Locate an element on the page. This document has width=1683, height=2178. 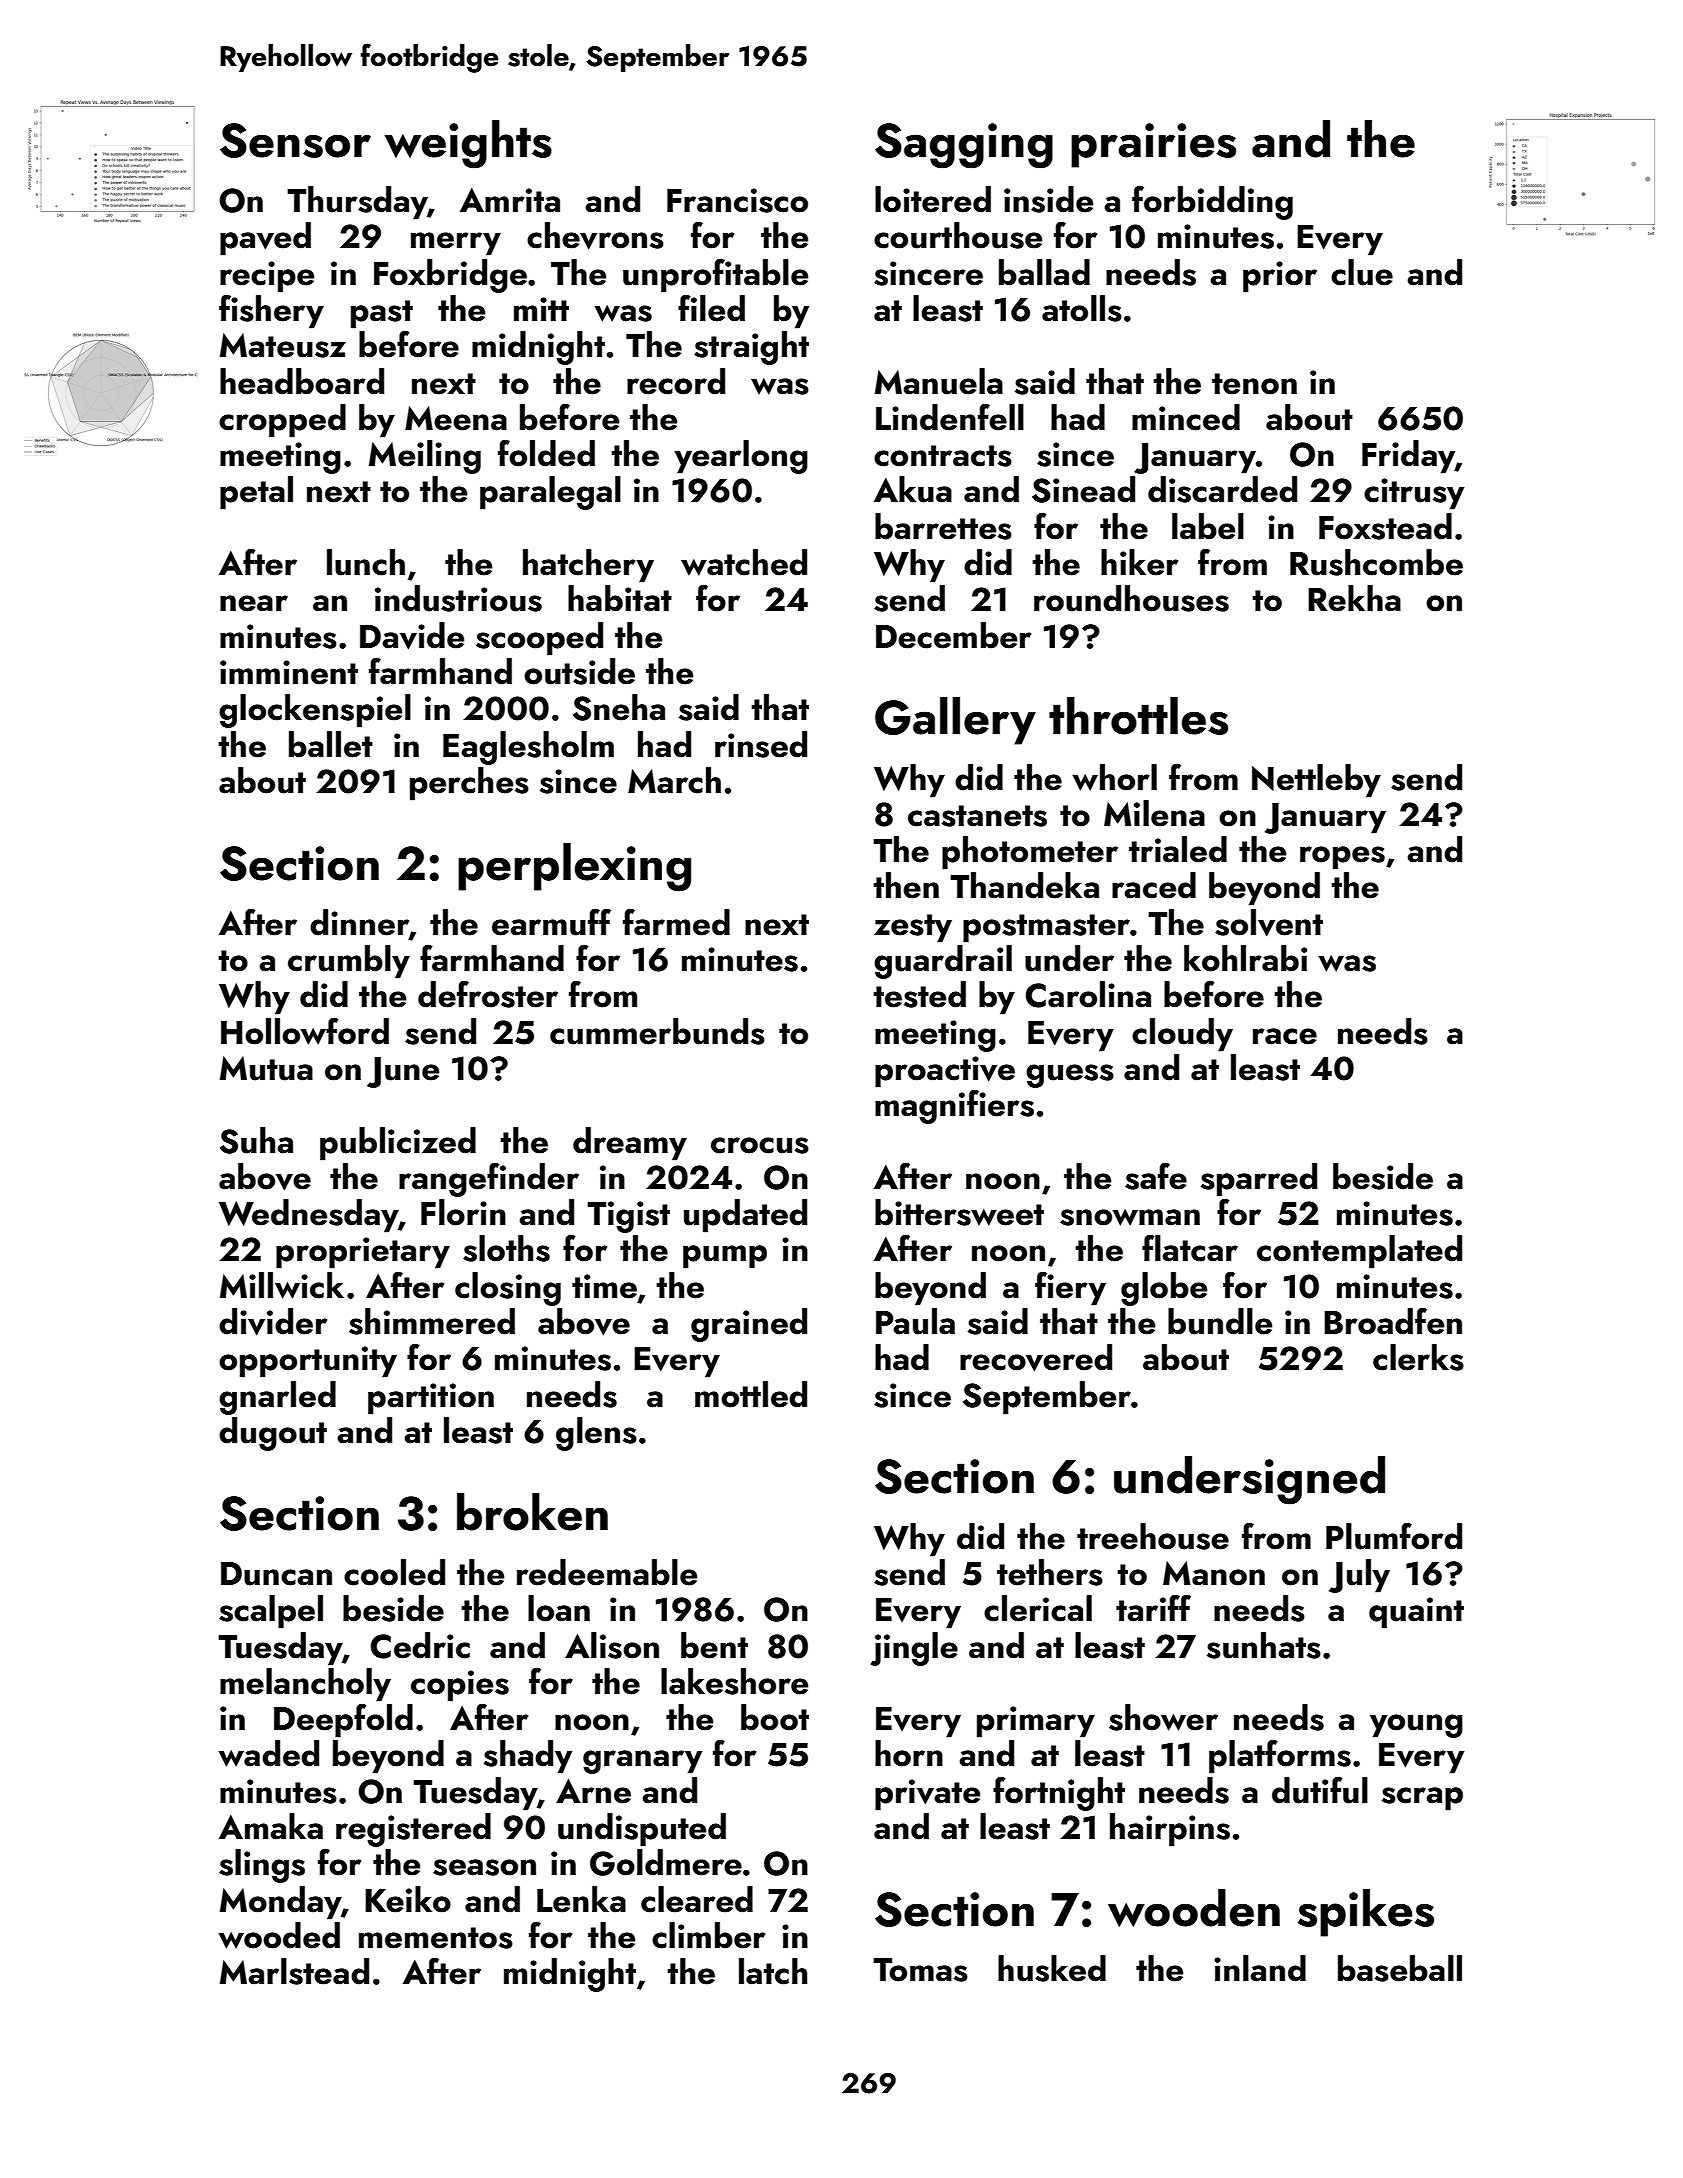
habitat is located at coordinates (620, 598).
